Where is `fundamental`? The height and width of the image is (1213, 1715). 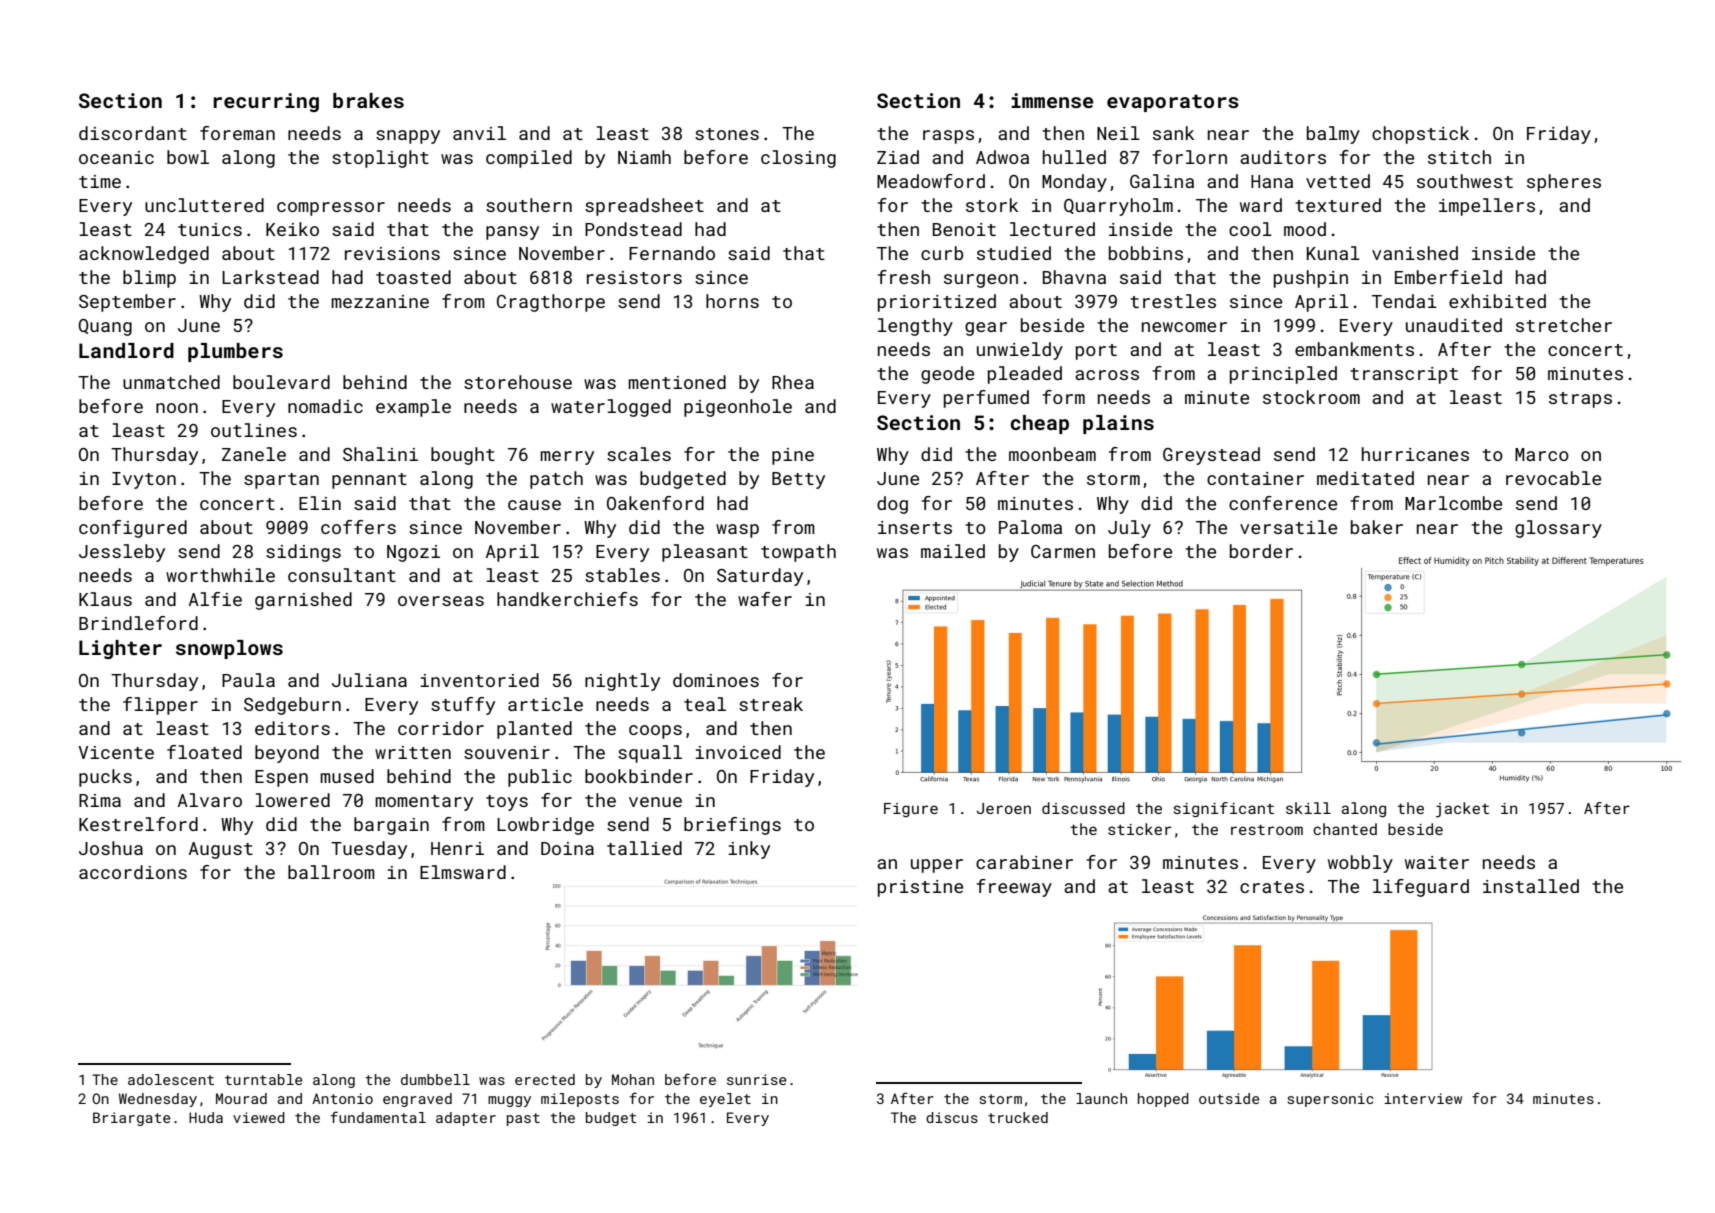 fundamental is located at coordinates (378, 1117).
